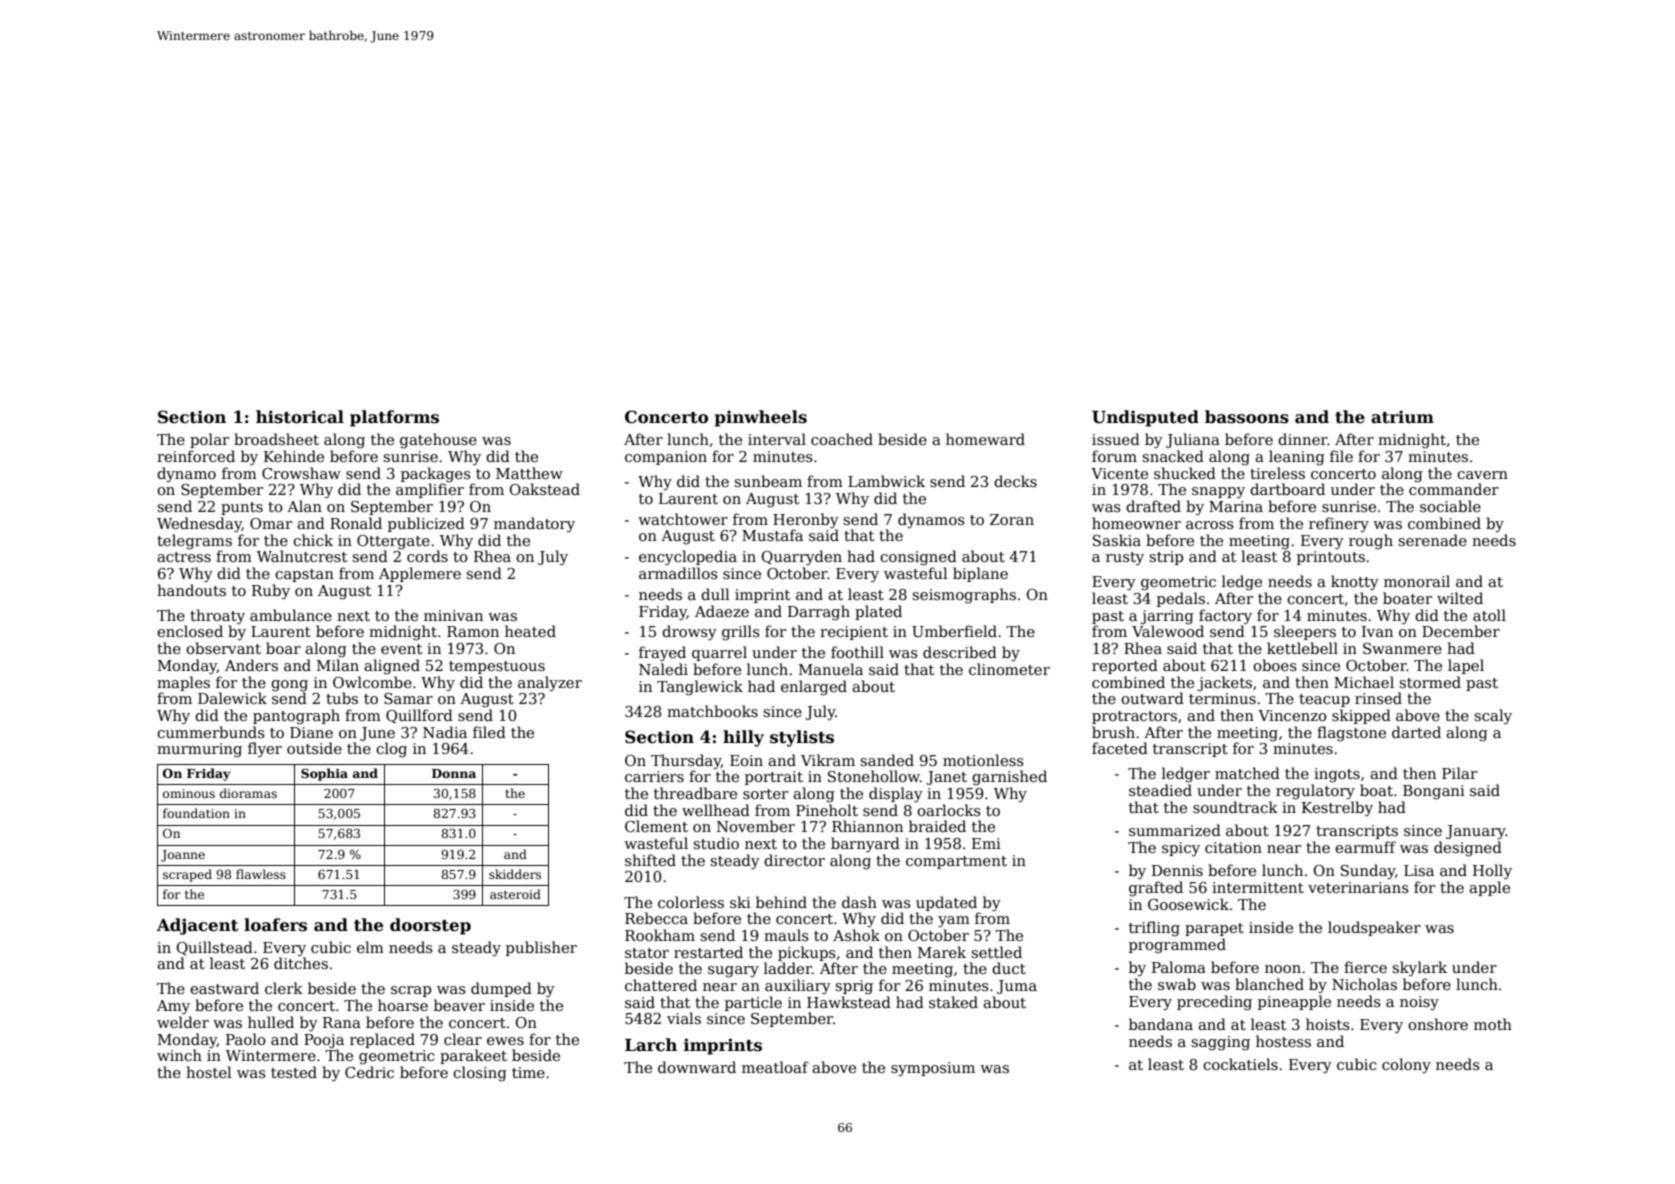 This screenshot has height=1184, width=1675. What do you see at coordinates (1460, 598) in the screenshot?
I see `wilted` at bounding box center [1460, 598].
